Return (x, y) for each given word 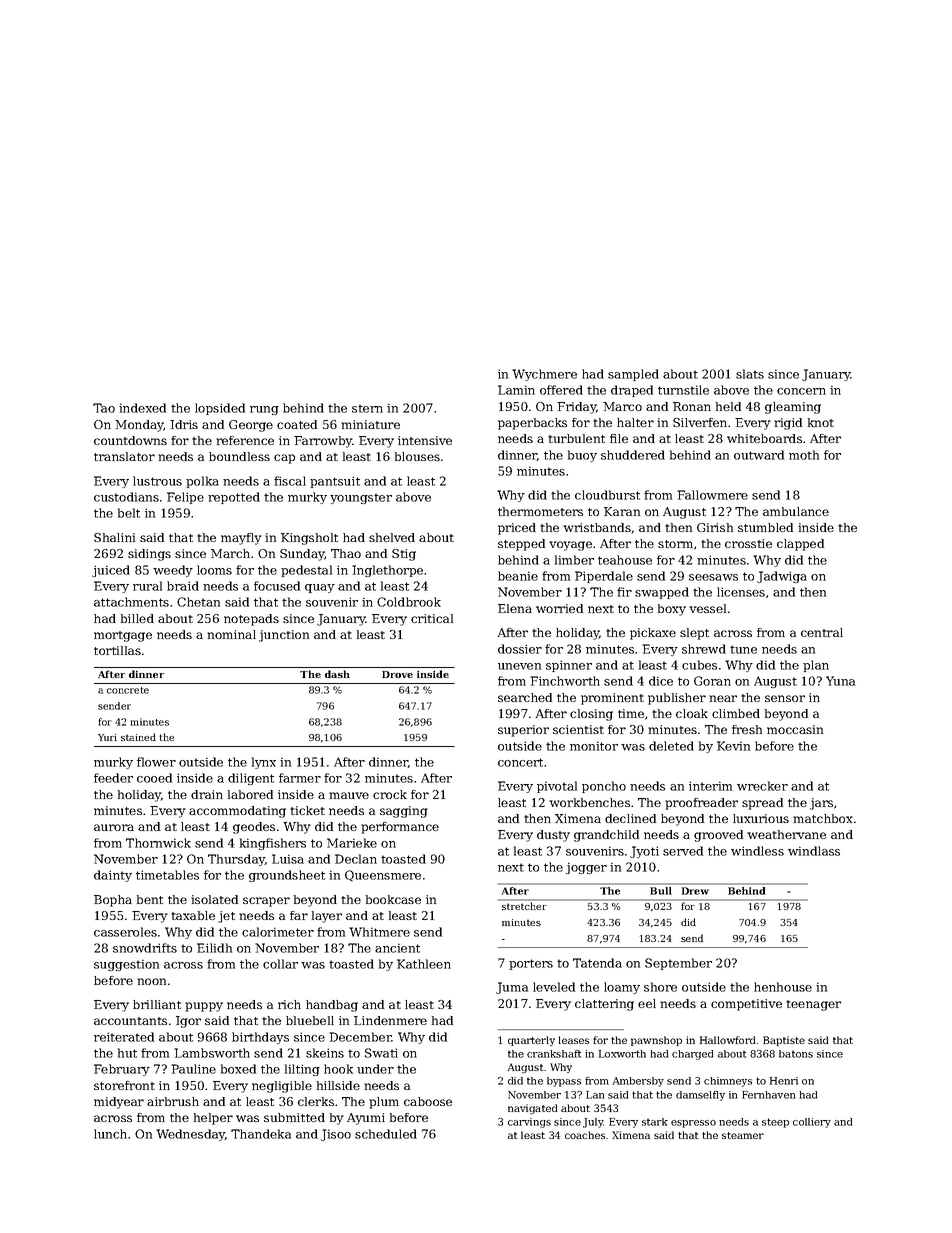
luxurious (761, 818)
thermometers (540, 511)
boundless (239, 456)
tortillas (117, 650)
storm (675, 544)
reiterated (124, 1037)
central (822, 632)
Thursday (236, 860)
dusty (553, 836)
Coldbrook (409, 602)
